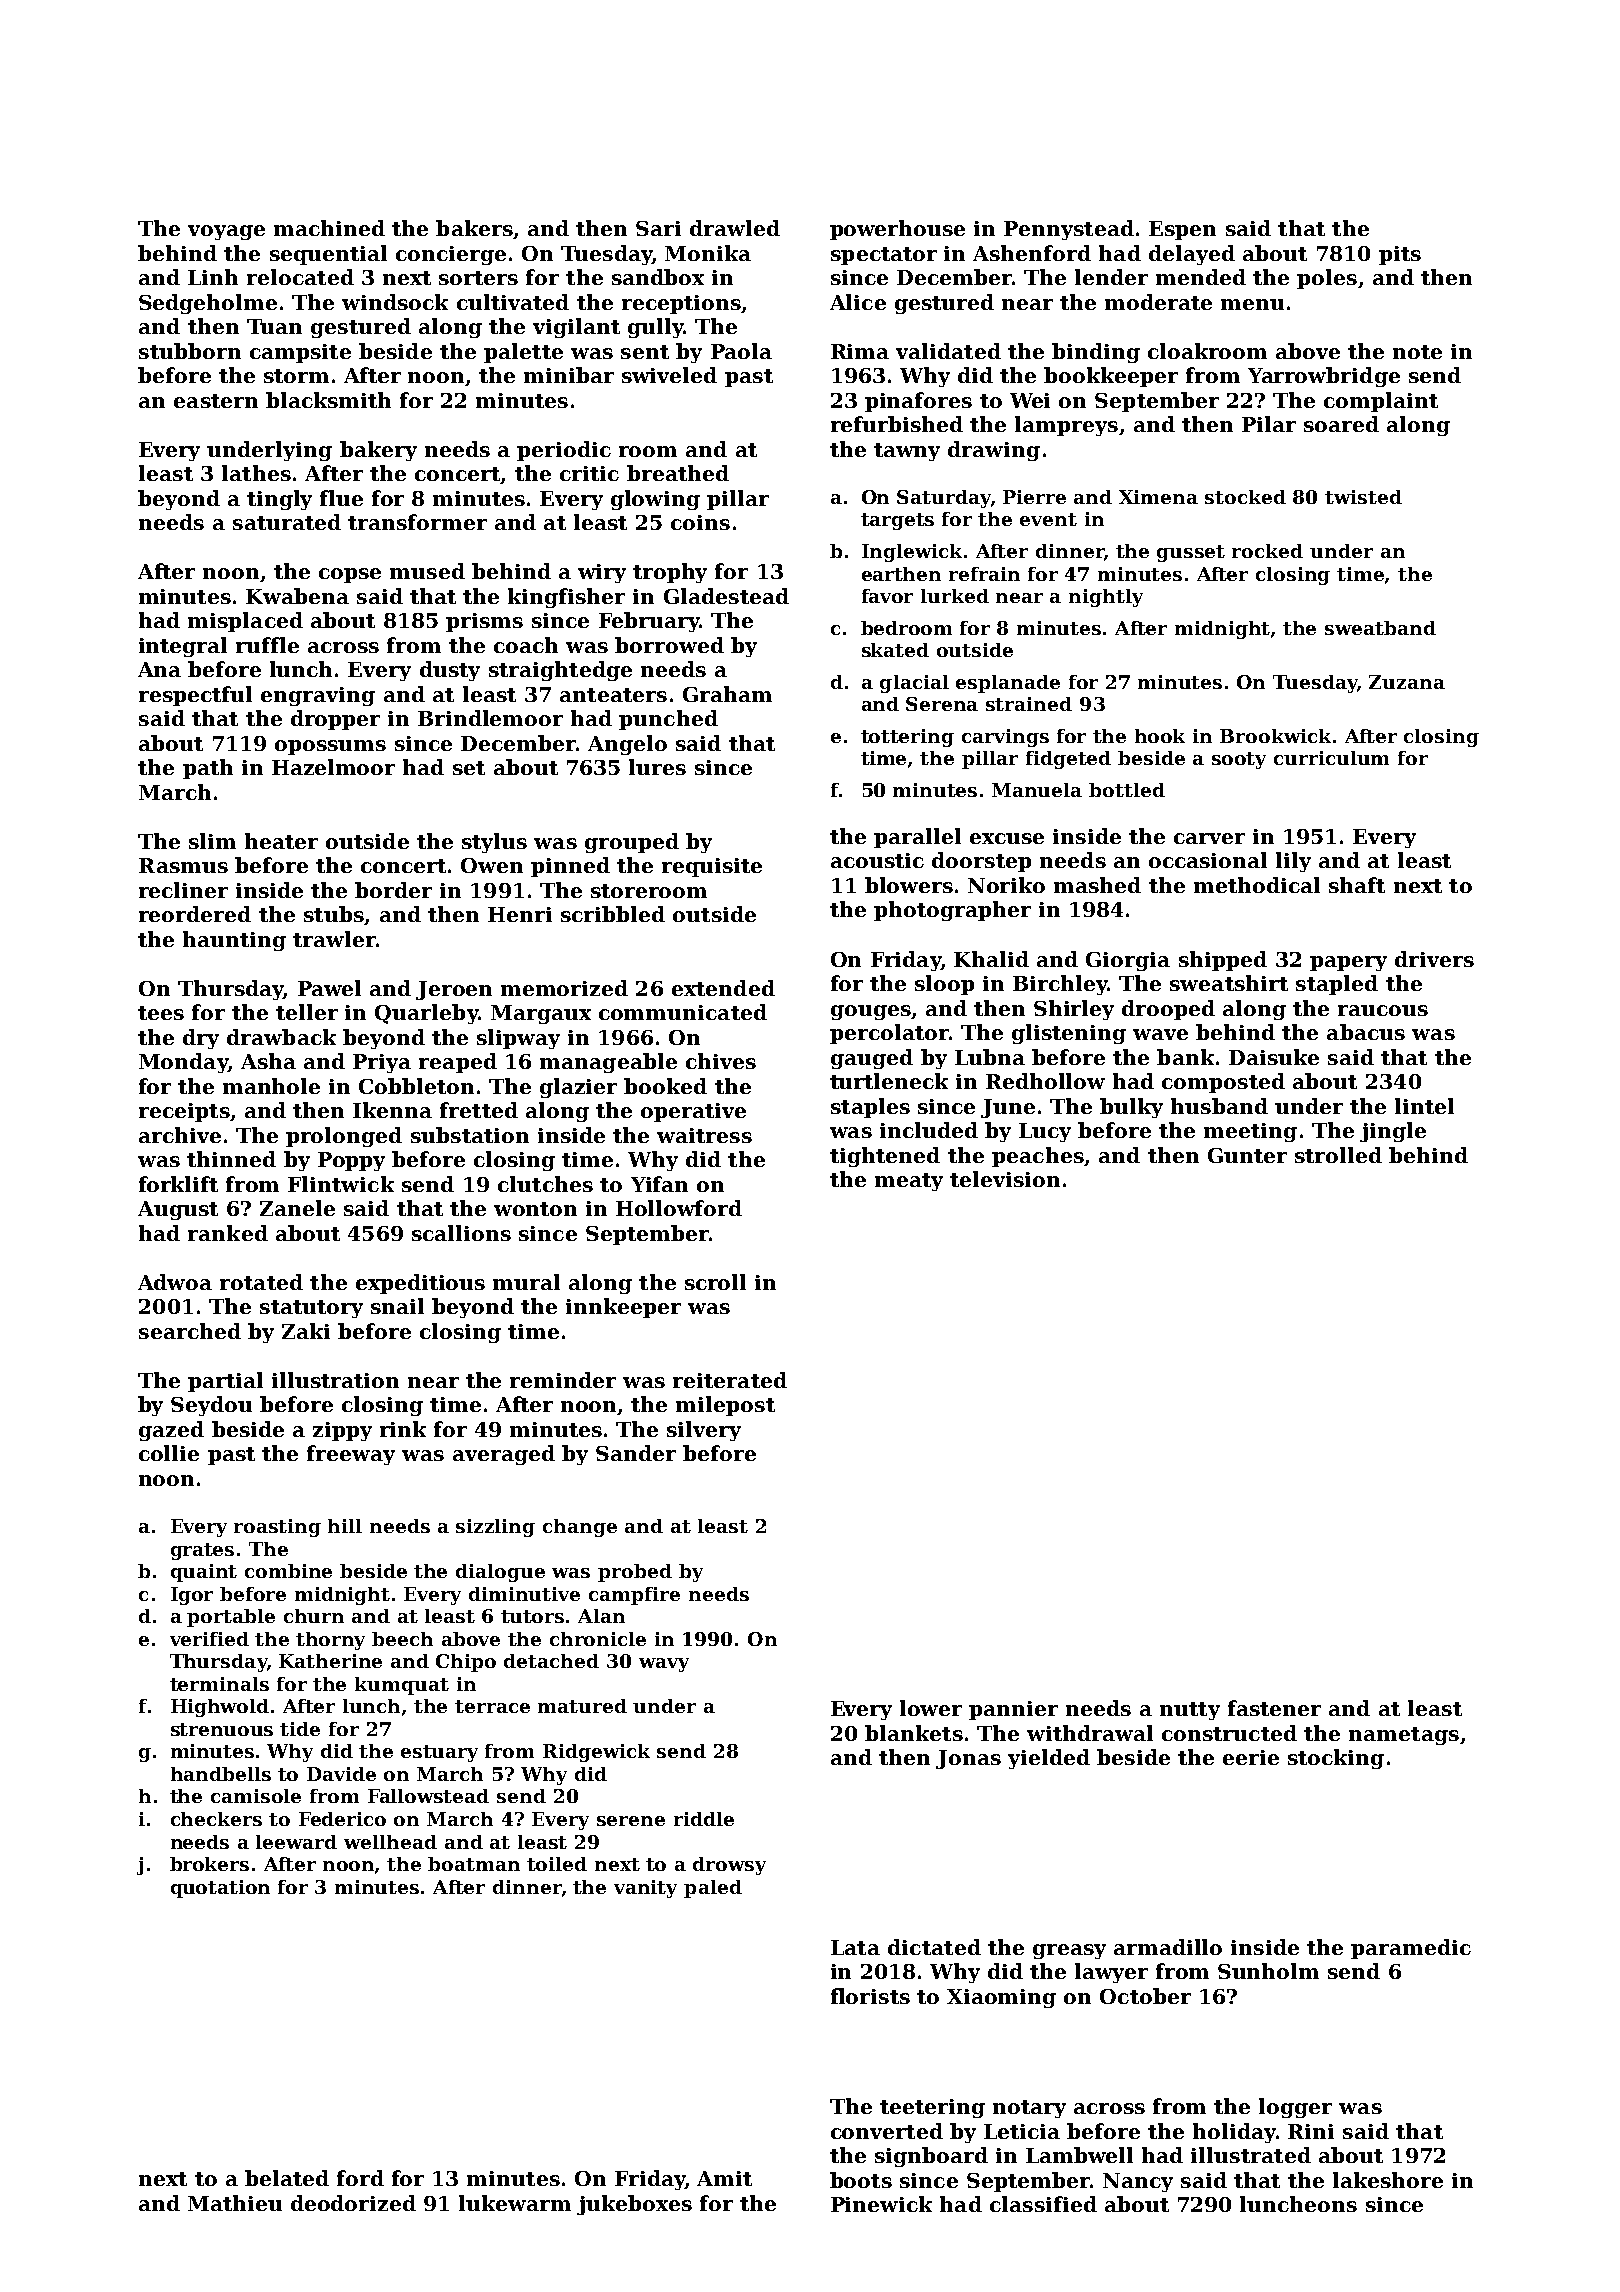 The image size is (1620, 2292). Describe the element at coordinates (658, 228) in the document. I see `Sari` at that location.
